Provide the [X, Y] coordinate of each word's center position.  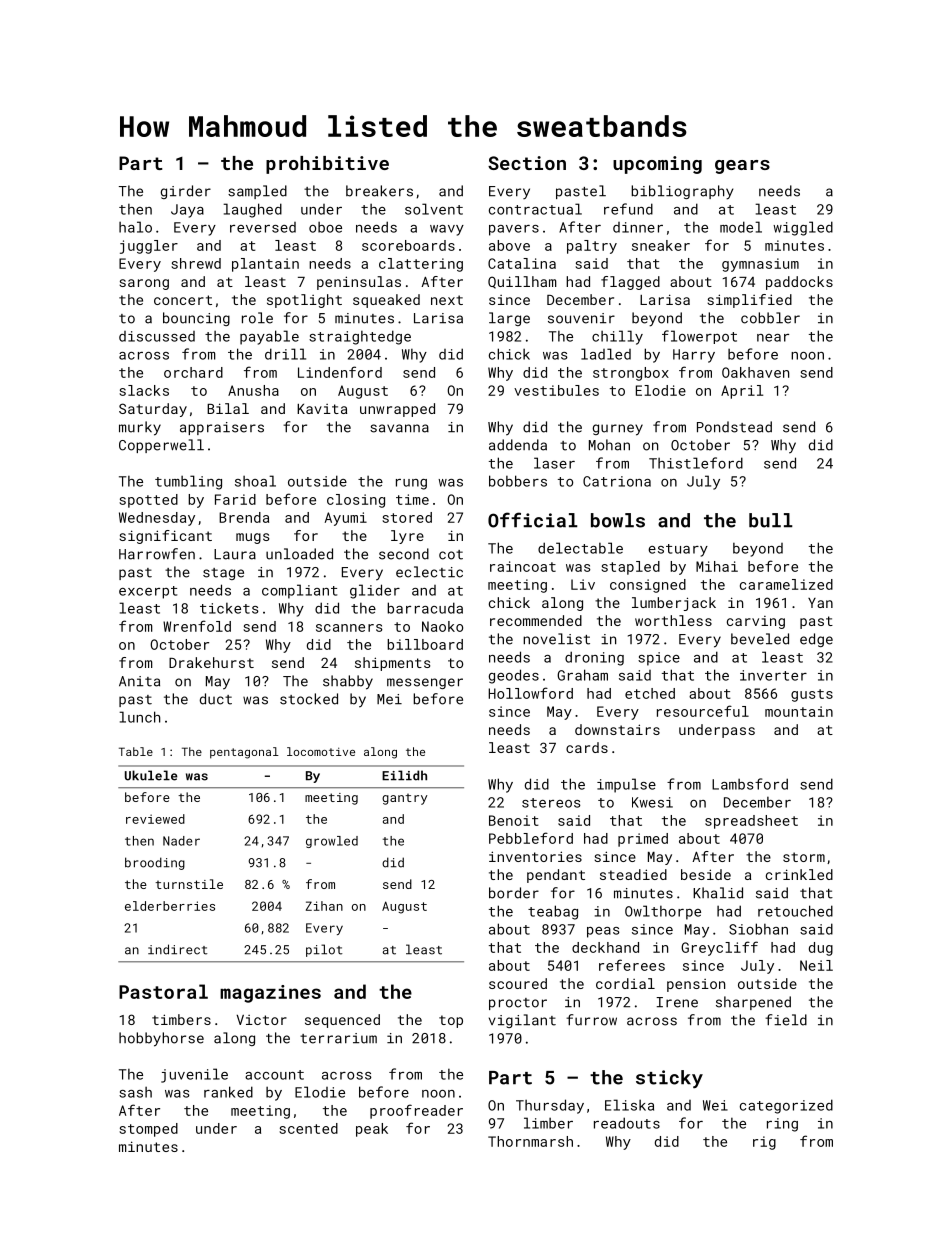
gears [742, 167]
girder [186, 192]
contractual [535, 209]
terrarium [338, 1038]
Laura [235, 554]
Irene [677, 1002]
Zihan [324, 906]
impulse [626, 785]
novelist [556, 639]
